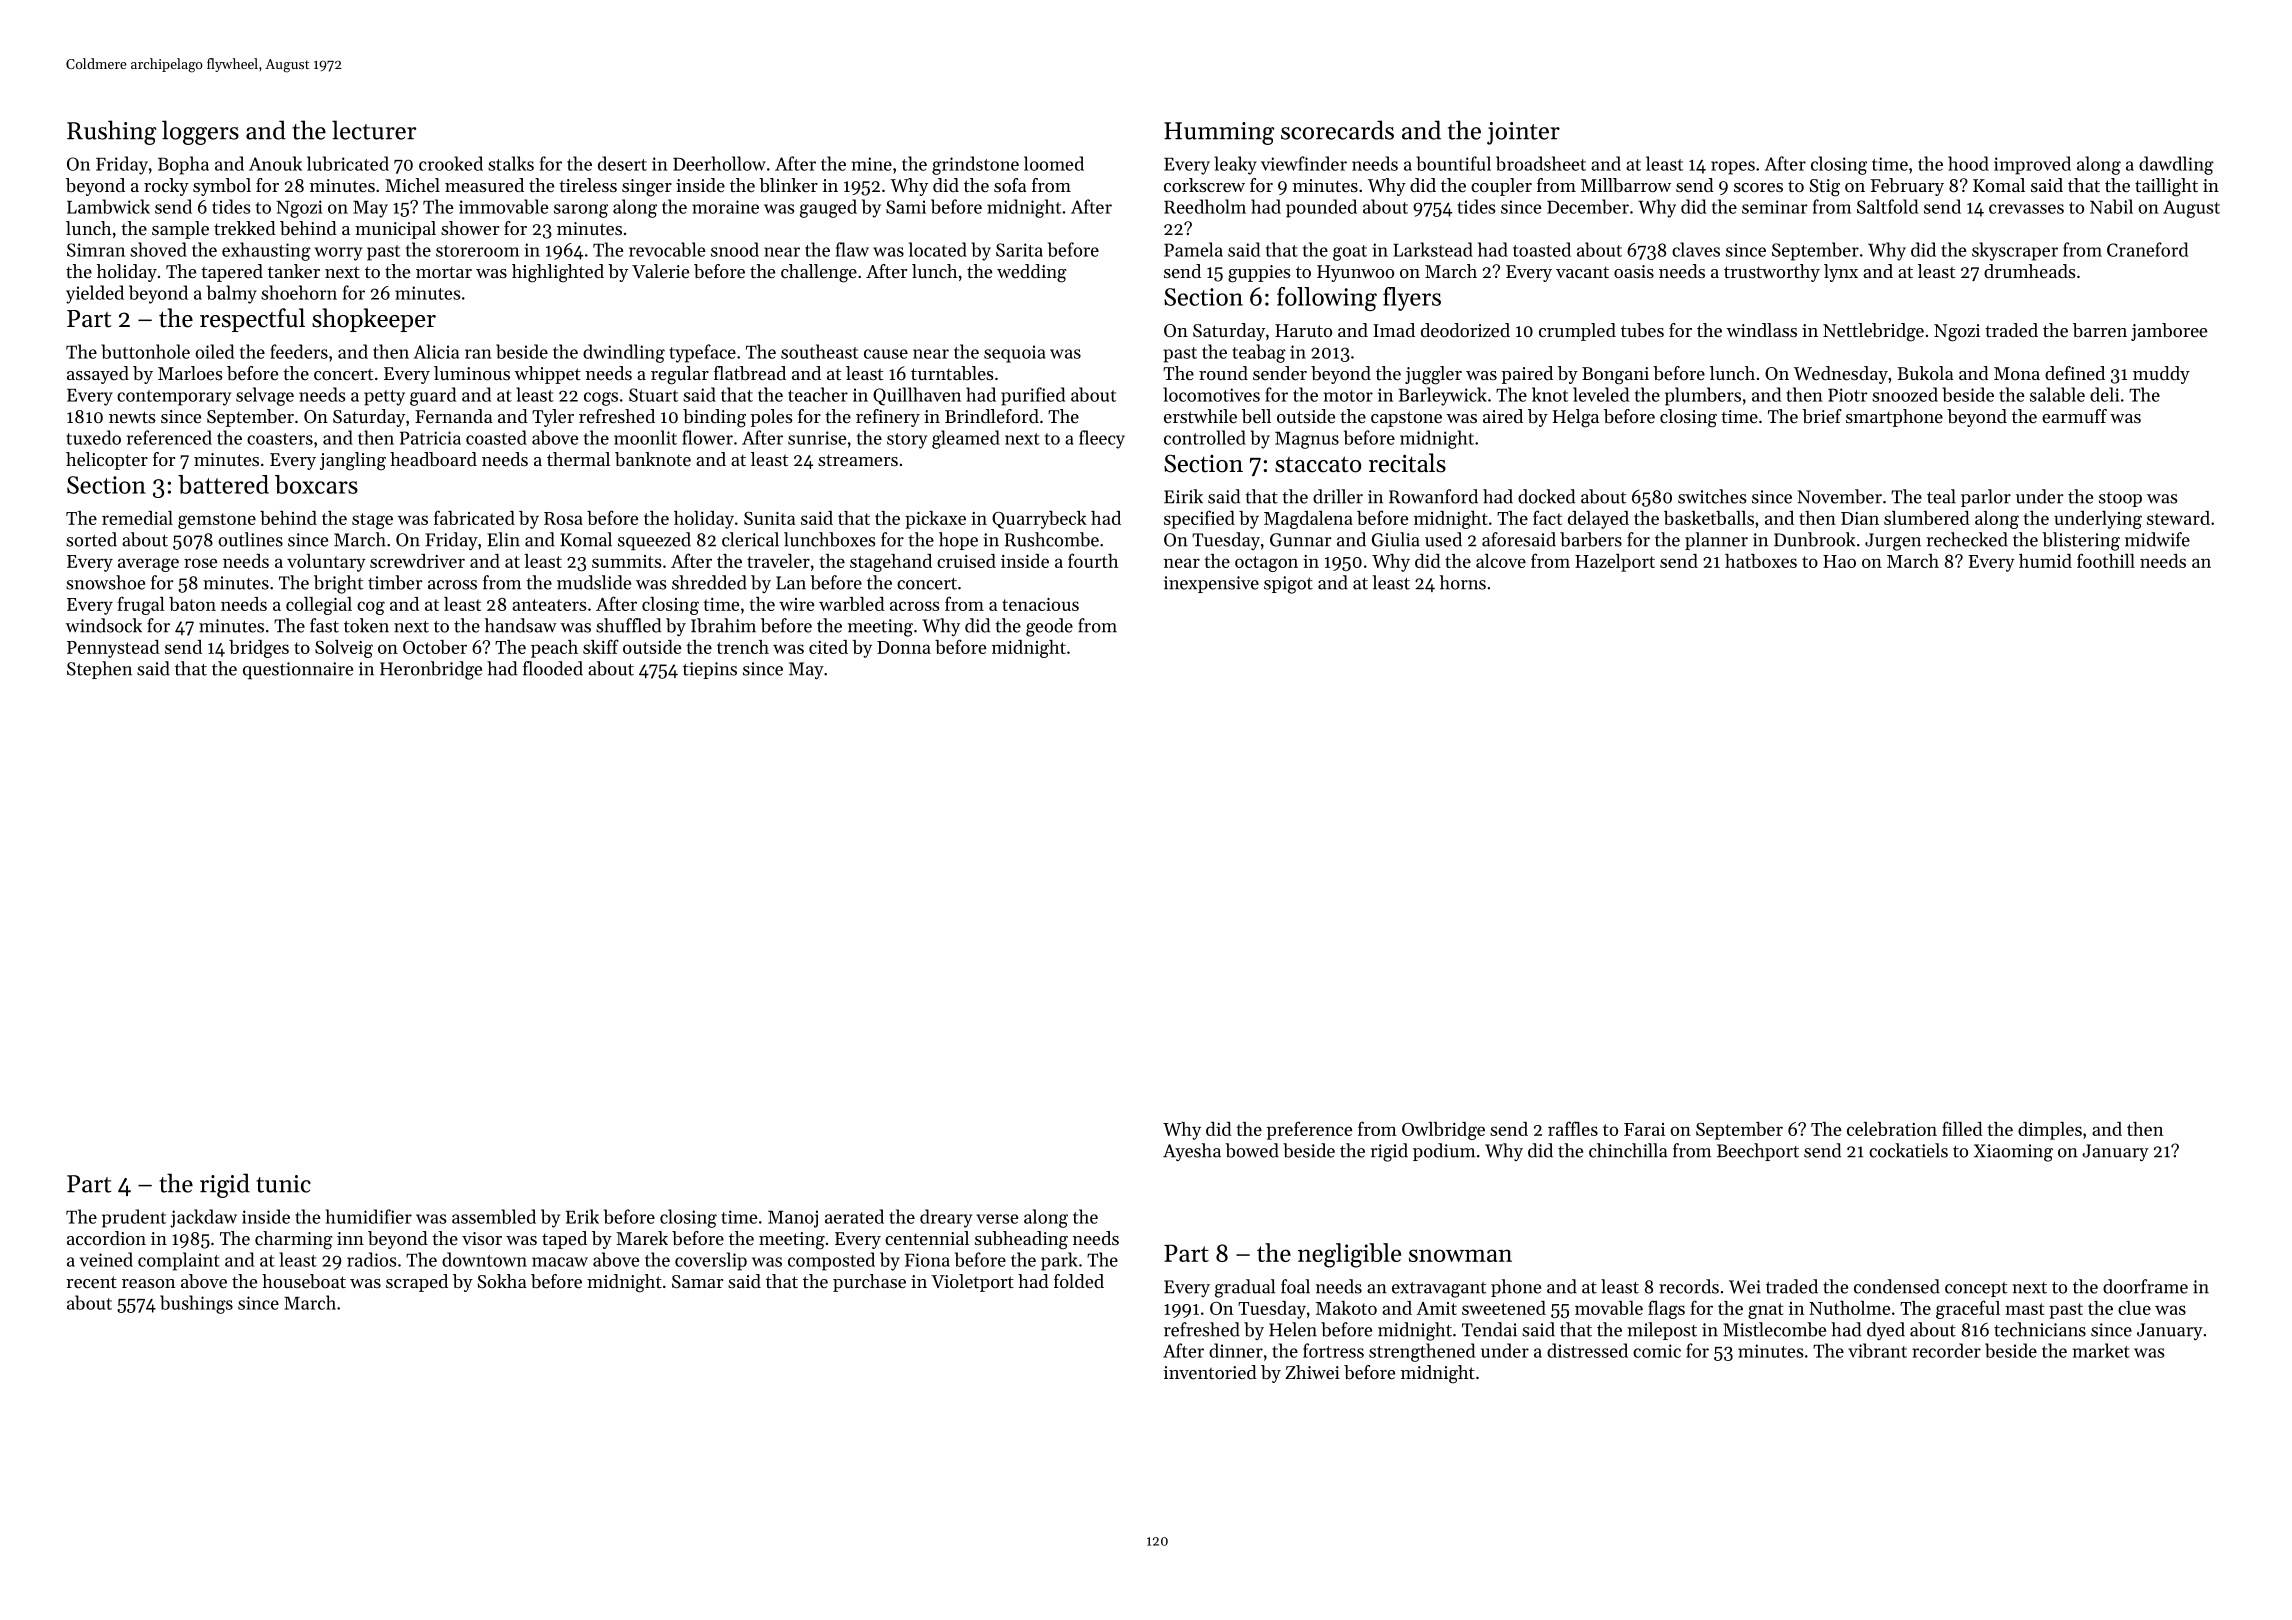 This screenshot has width=2292, height=1620. Describe the element at coordinates (710, 670) in the screenshot. I see `tiepins` at that location.
